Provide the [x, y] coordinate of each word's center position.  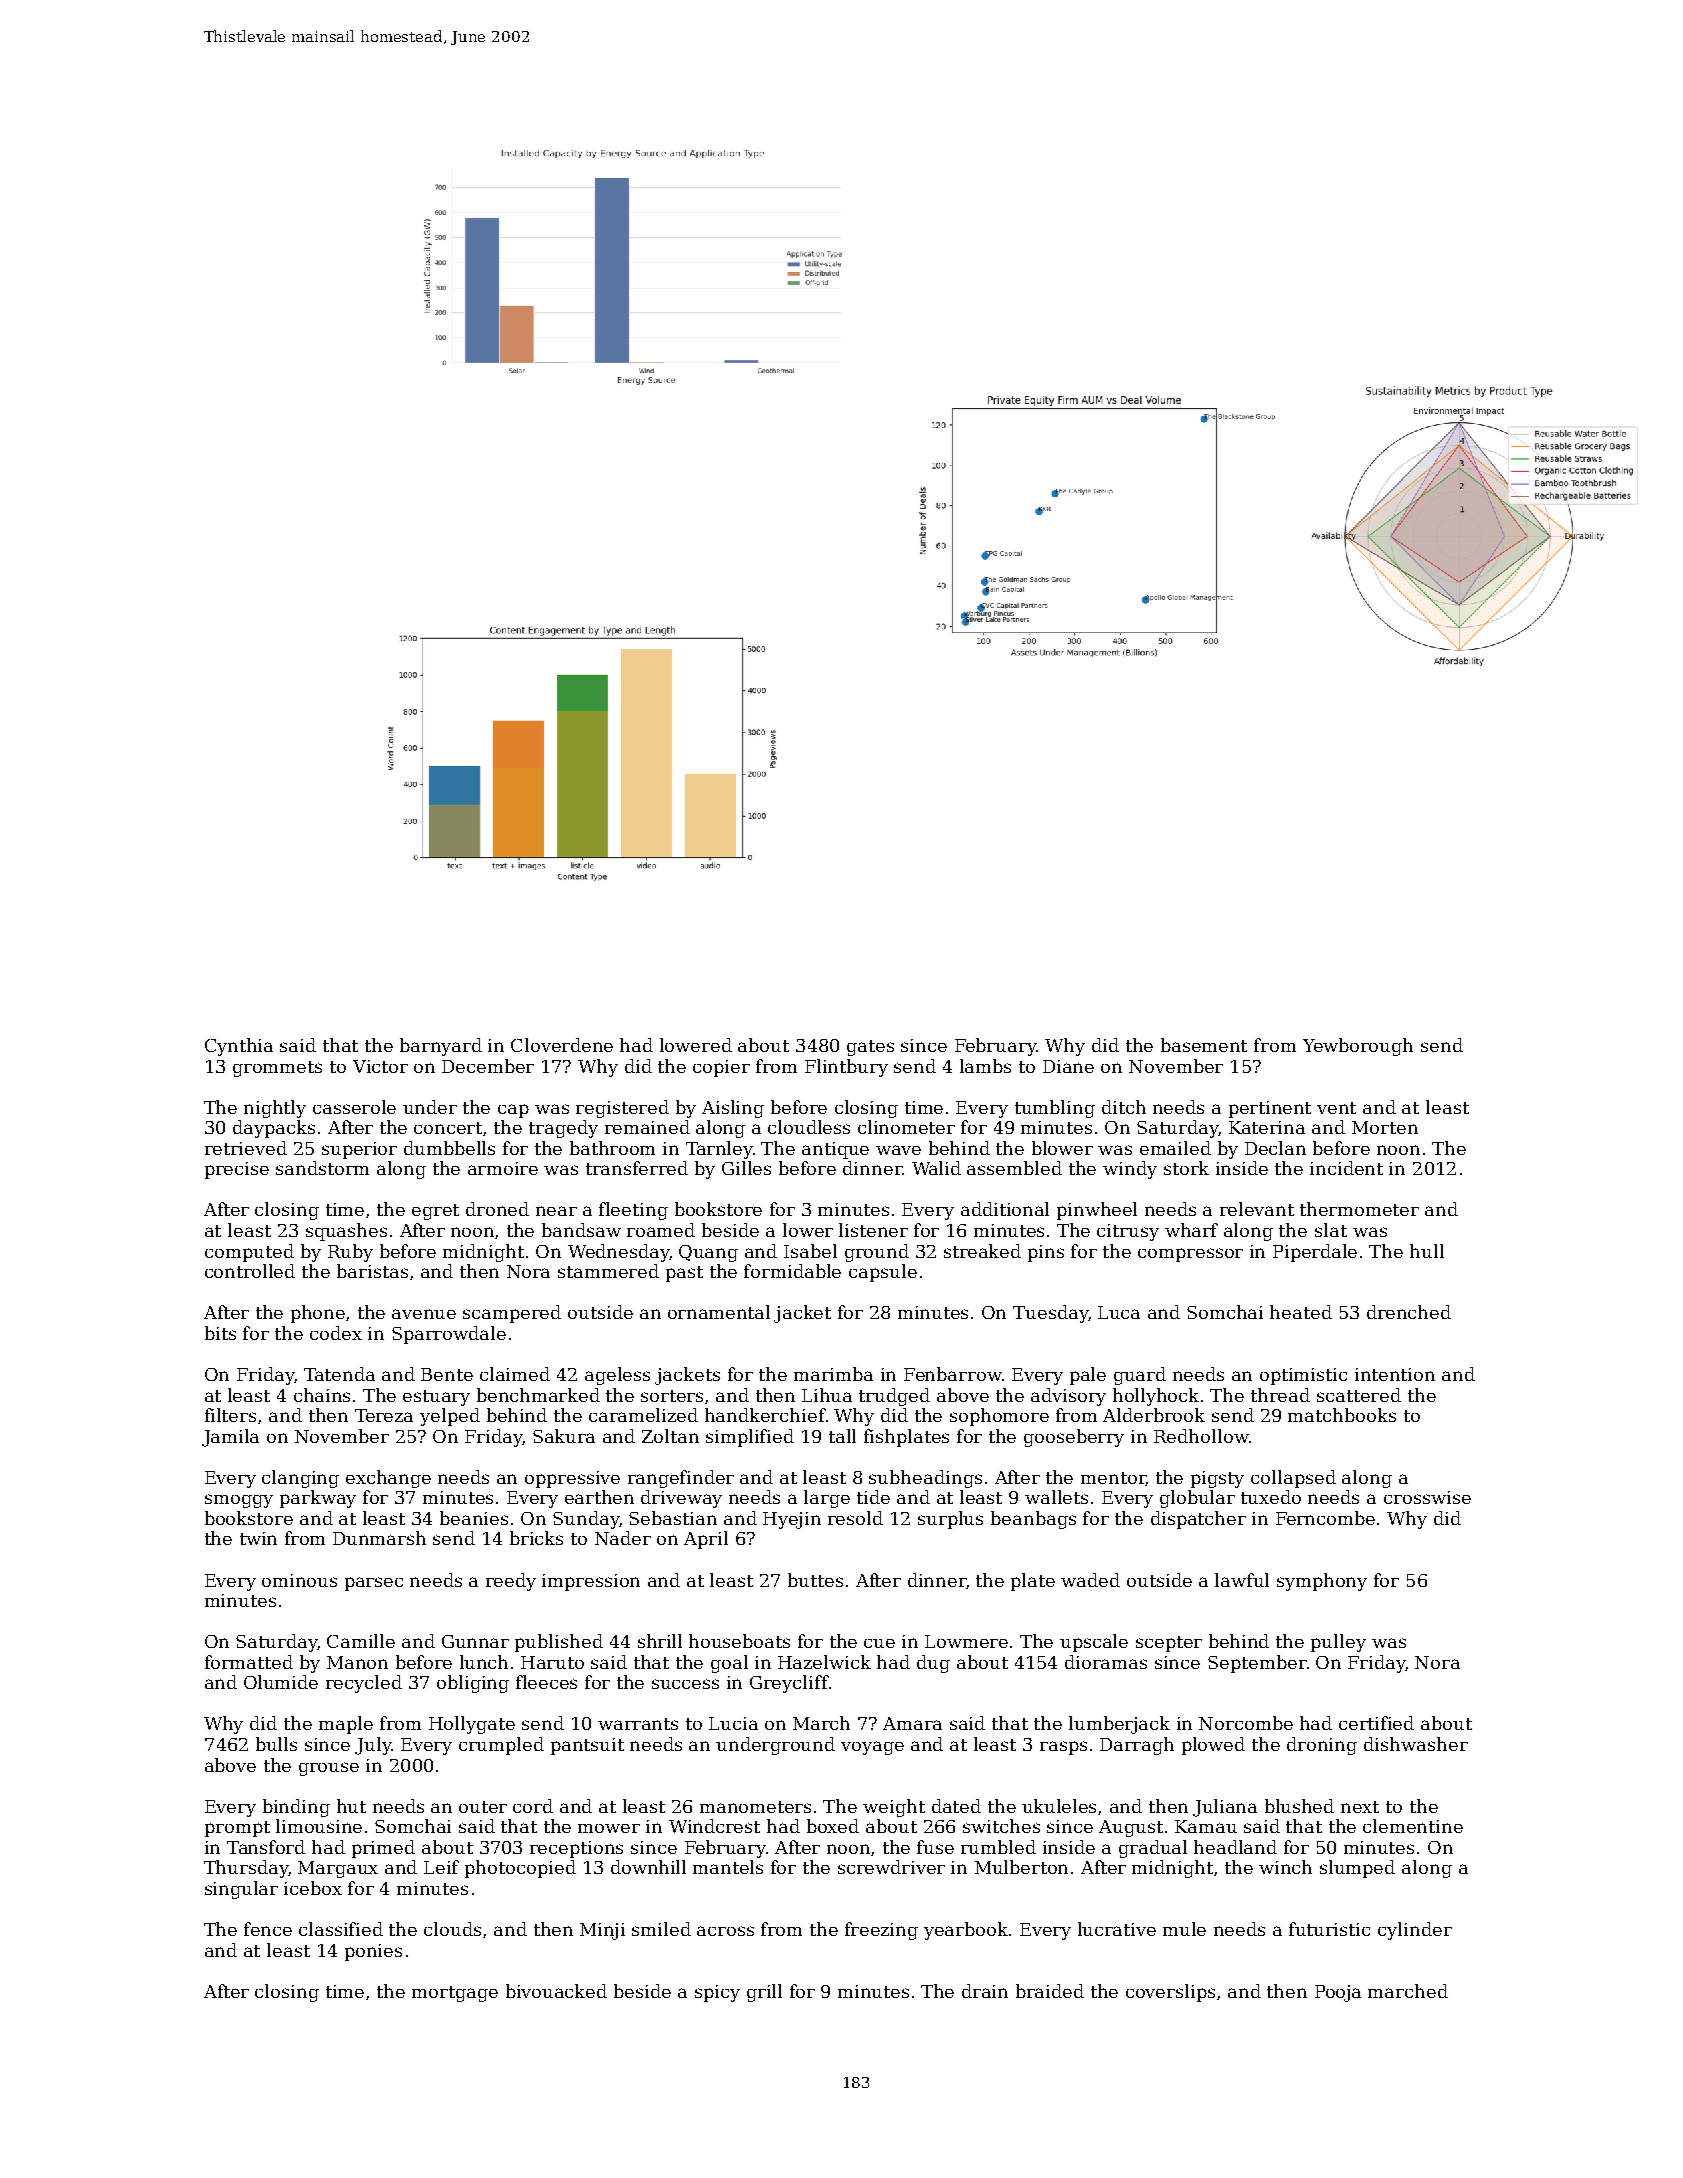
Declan [1275, 1148]
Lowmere [966, 1641]
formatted [249, 1662]
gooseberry [1074, 1438]
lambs [985, 1066]
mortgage [455, 1994]
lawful [1242, 1580]
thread [1280, 1395]
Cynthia [239, 1047]
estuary [436, 1398]
